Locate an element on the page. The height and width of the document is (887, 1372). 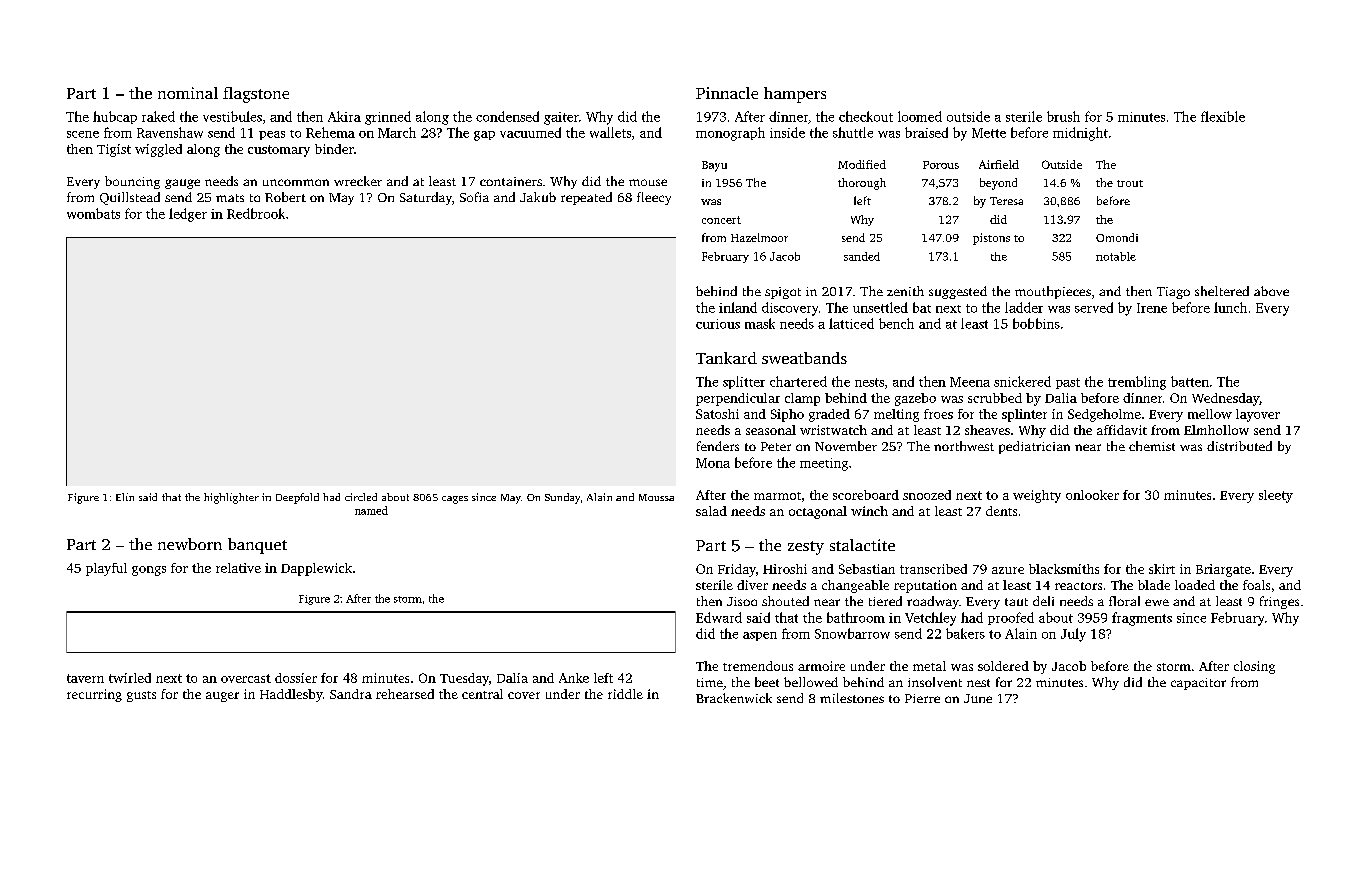
cages is located at coordinates (455, 500).
